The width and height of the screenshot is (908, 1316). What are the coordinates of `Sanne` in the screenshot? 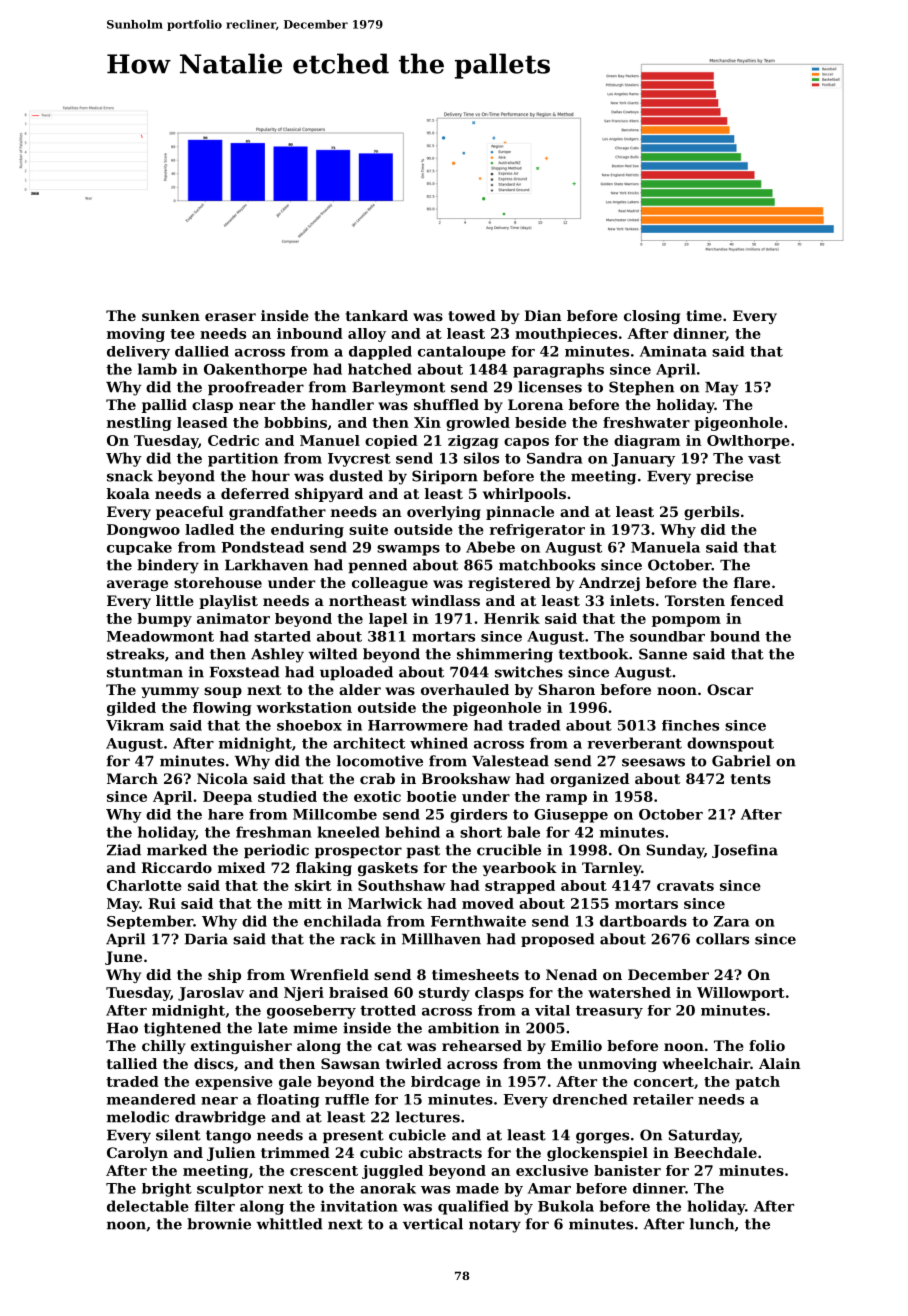 It's located at (663, 654).
